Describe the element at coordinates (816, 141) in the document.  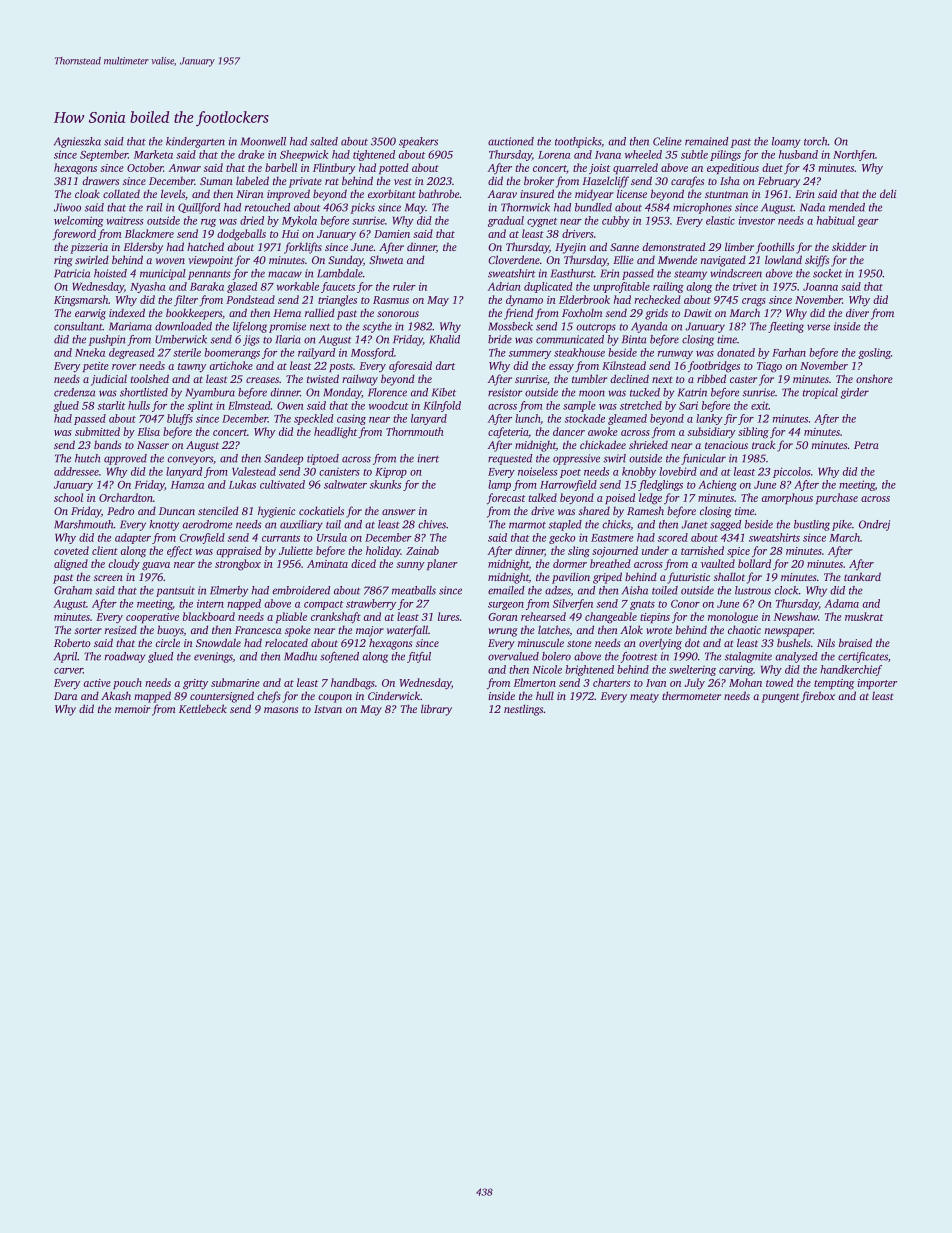
I see `torch` at that location.
